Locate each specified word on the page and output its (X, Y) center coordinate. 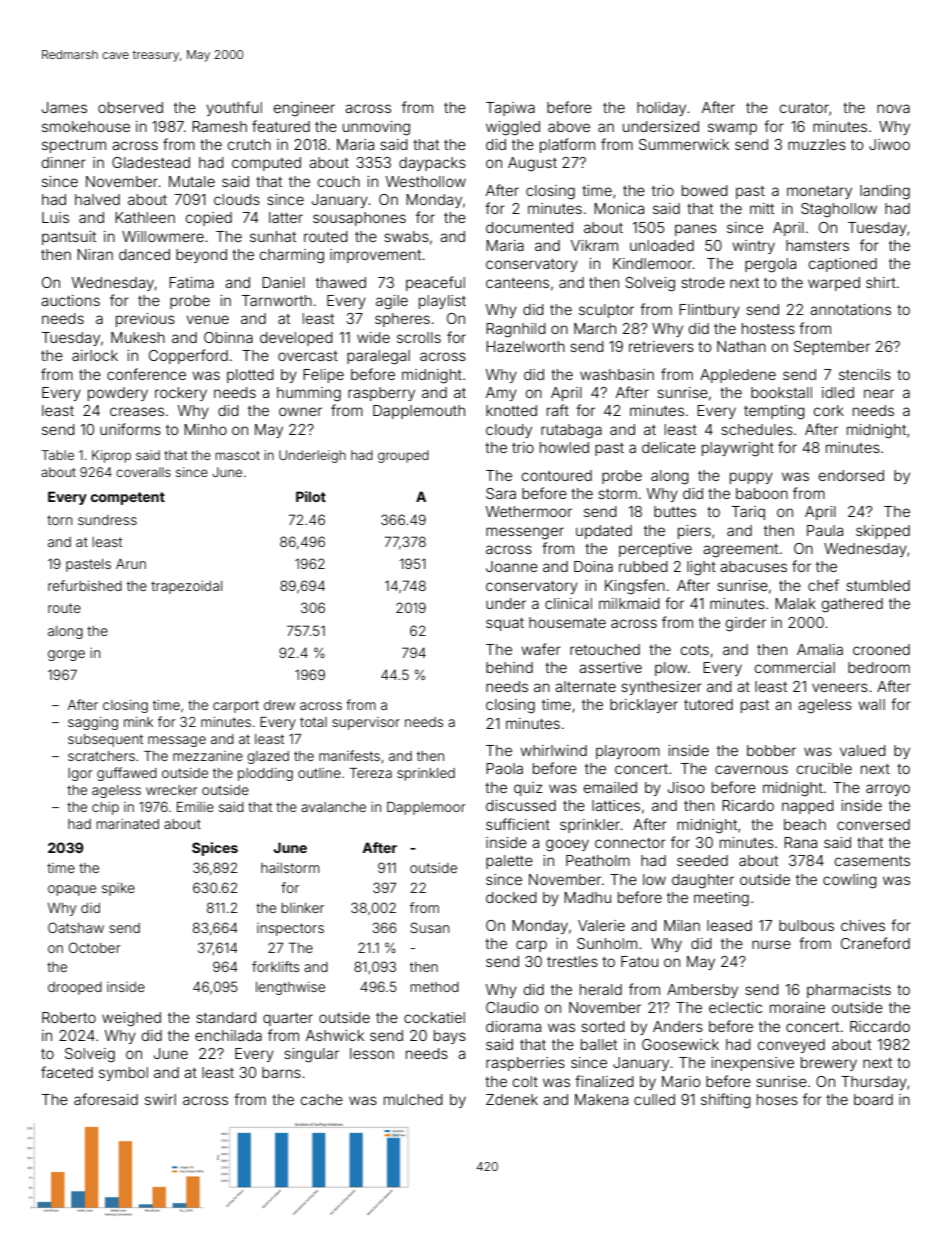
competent (128, 498)
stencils (865, 374)
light (701, 568)
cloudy (509, 431)
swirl (160, 1099)
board (873, 1099)
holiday (661, 109)
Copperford (188, 356)
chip (105, 808)
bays (450, 1037)
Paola (504, 768)
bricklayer (644, 706)
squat (505, 624)
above (569, 126)
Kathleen (145, 217)
